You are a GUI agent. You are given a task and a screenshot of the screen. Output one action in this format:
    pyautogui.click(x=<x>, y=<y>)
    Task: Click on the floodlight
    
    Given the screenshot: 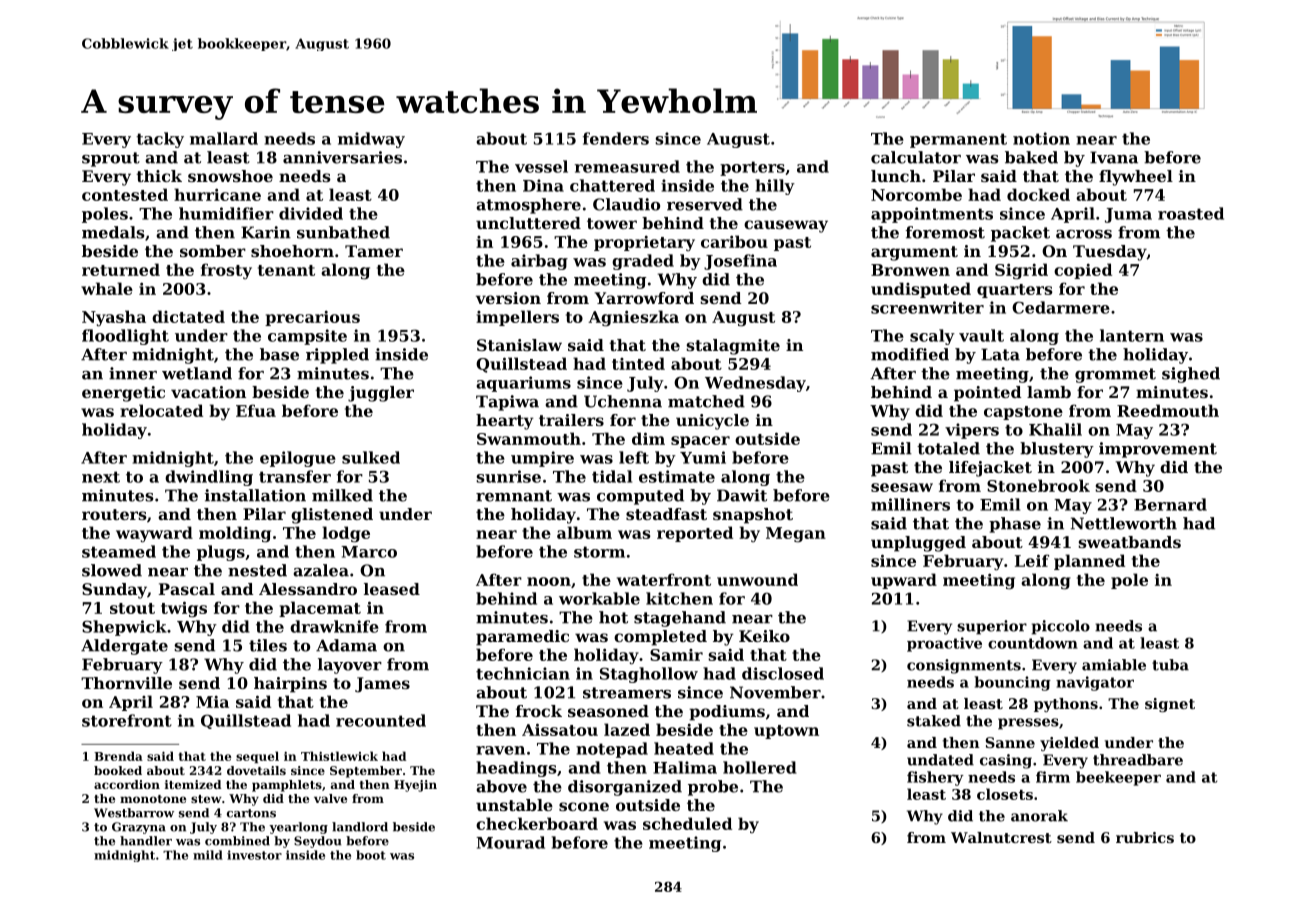 What is the action you would take?
    pyautogui.click(x=125, y=337)
